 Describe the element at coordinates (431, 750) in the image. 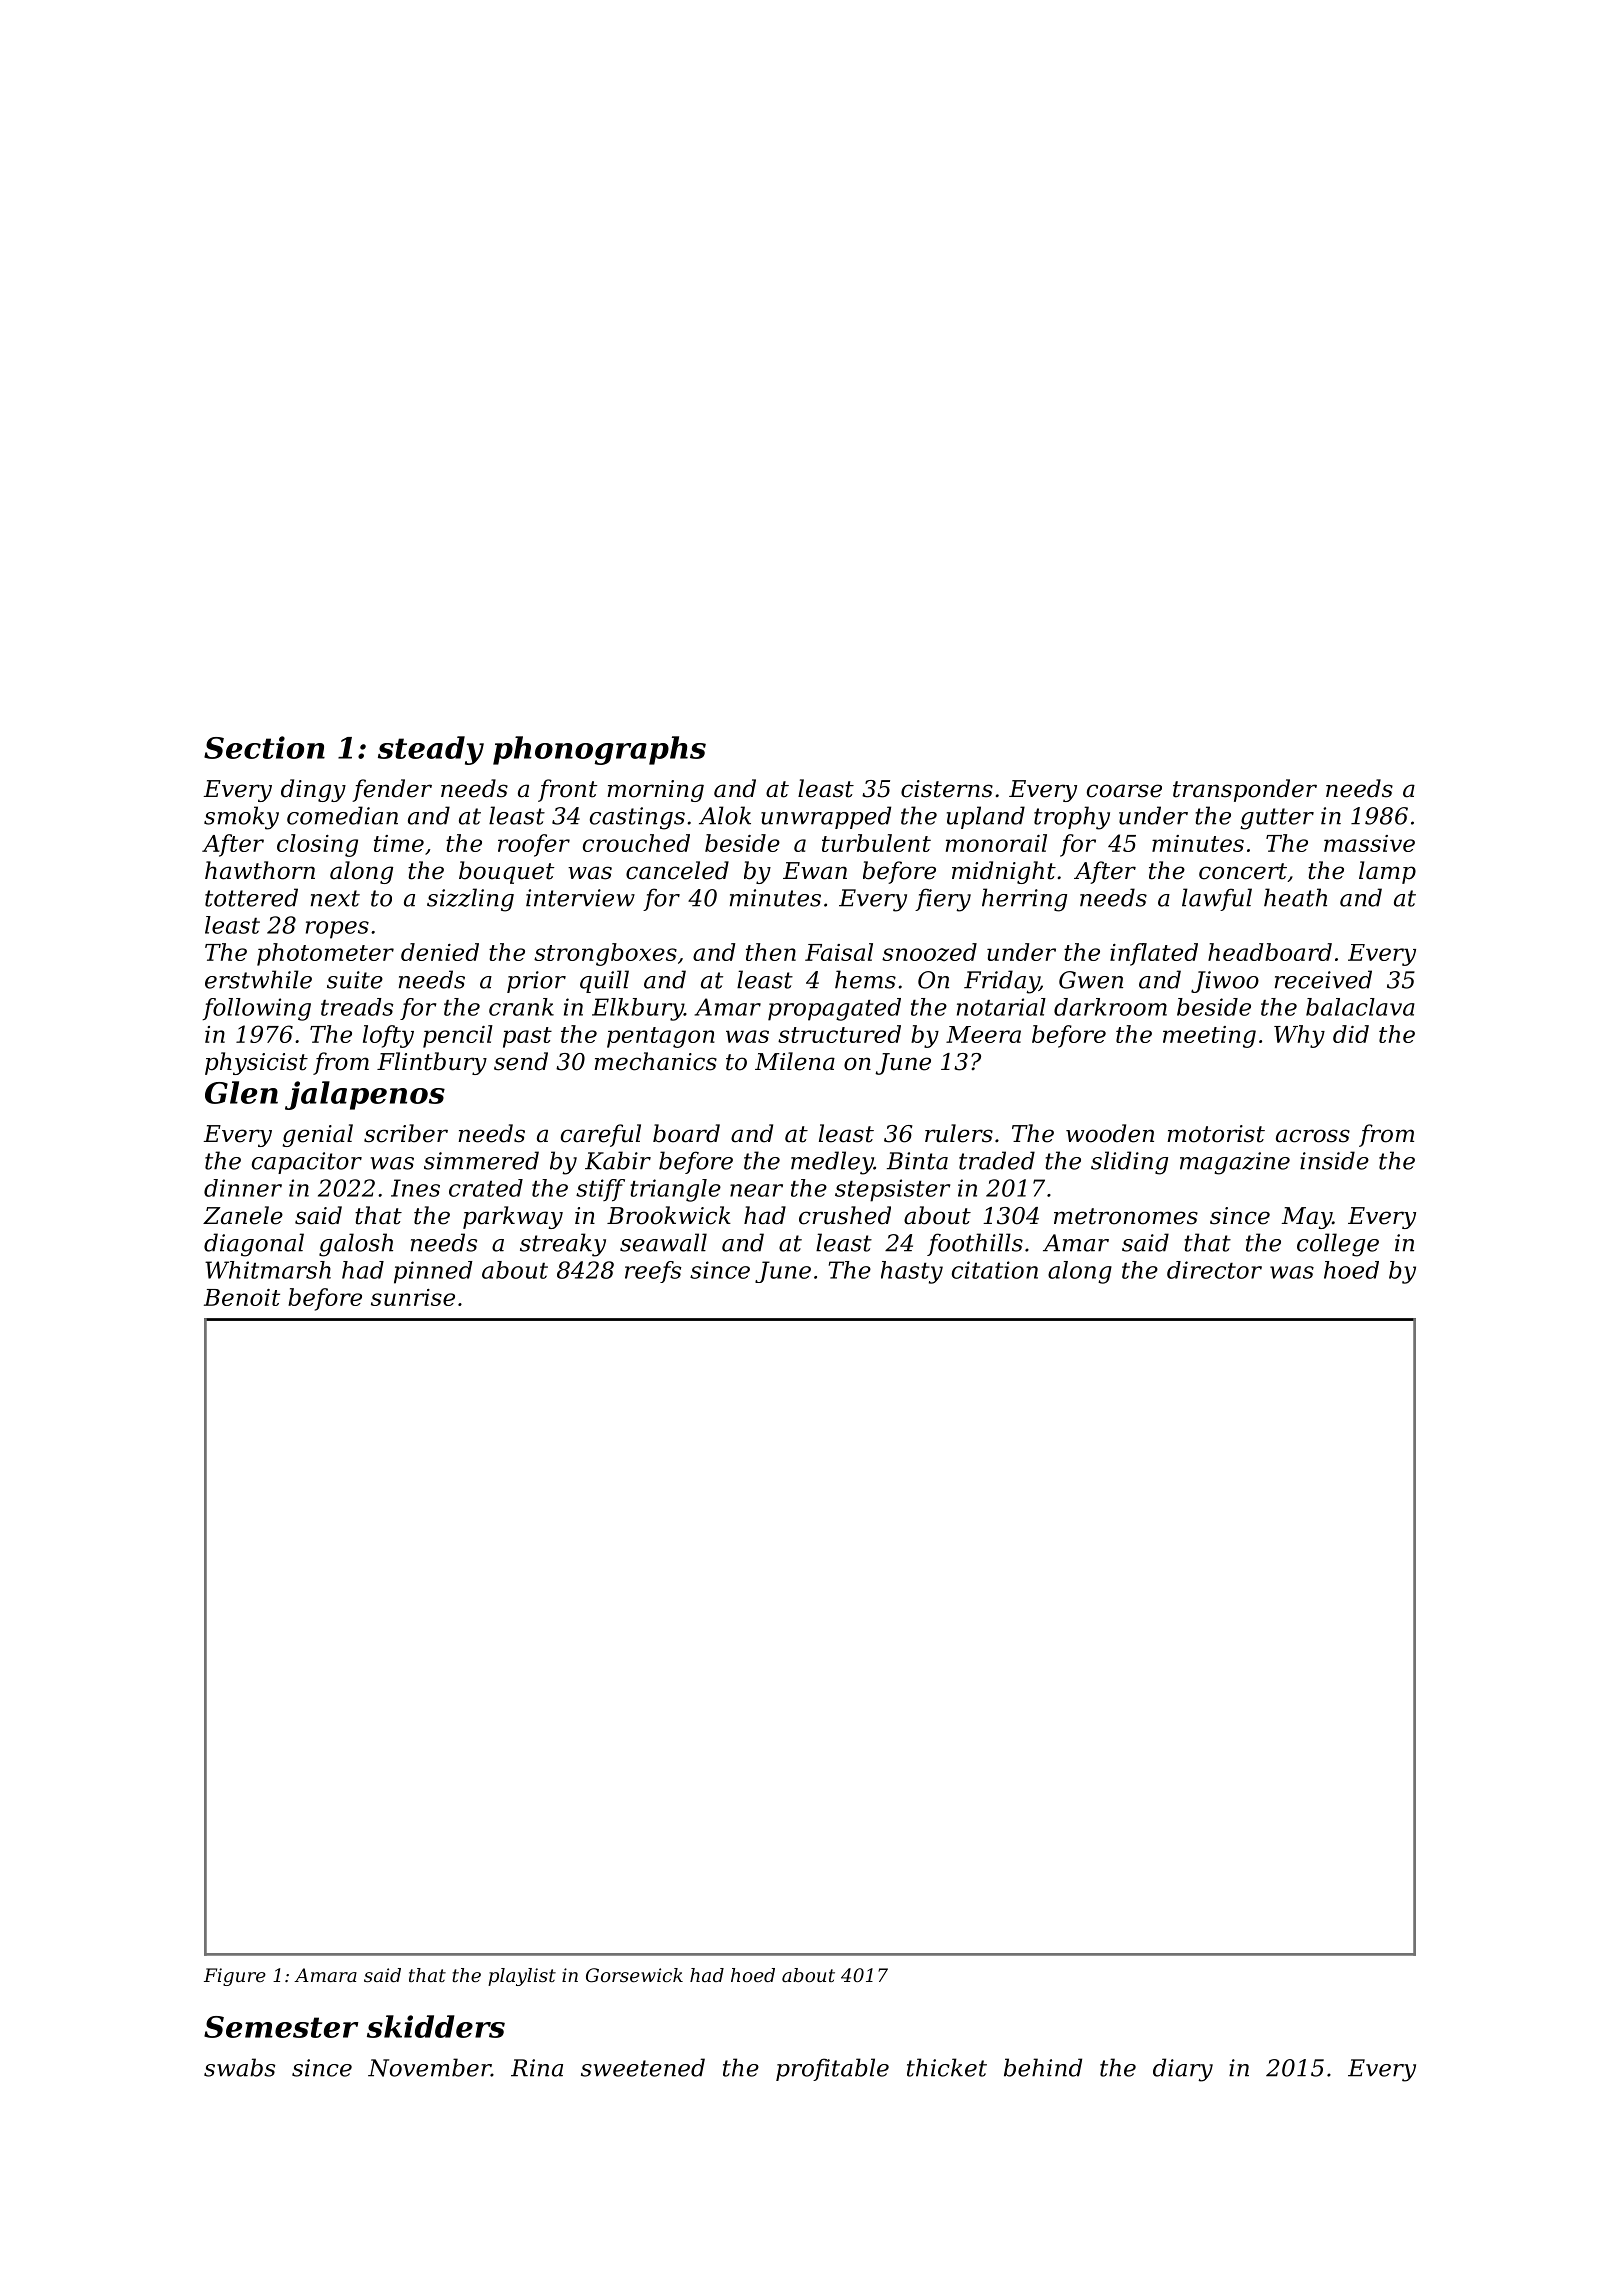

I see `steady` at that location.
